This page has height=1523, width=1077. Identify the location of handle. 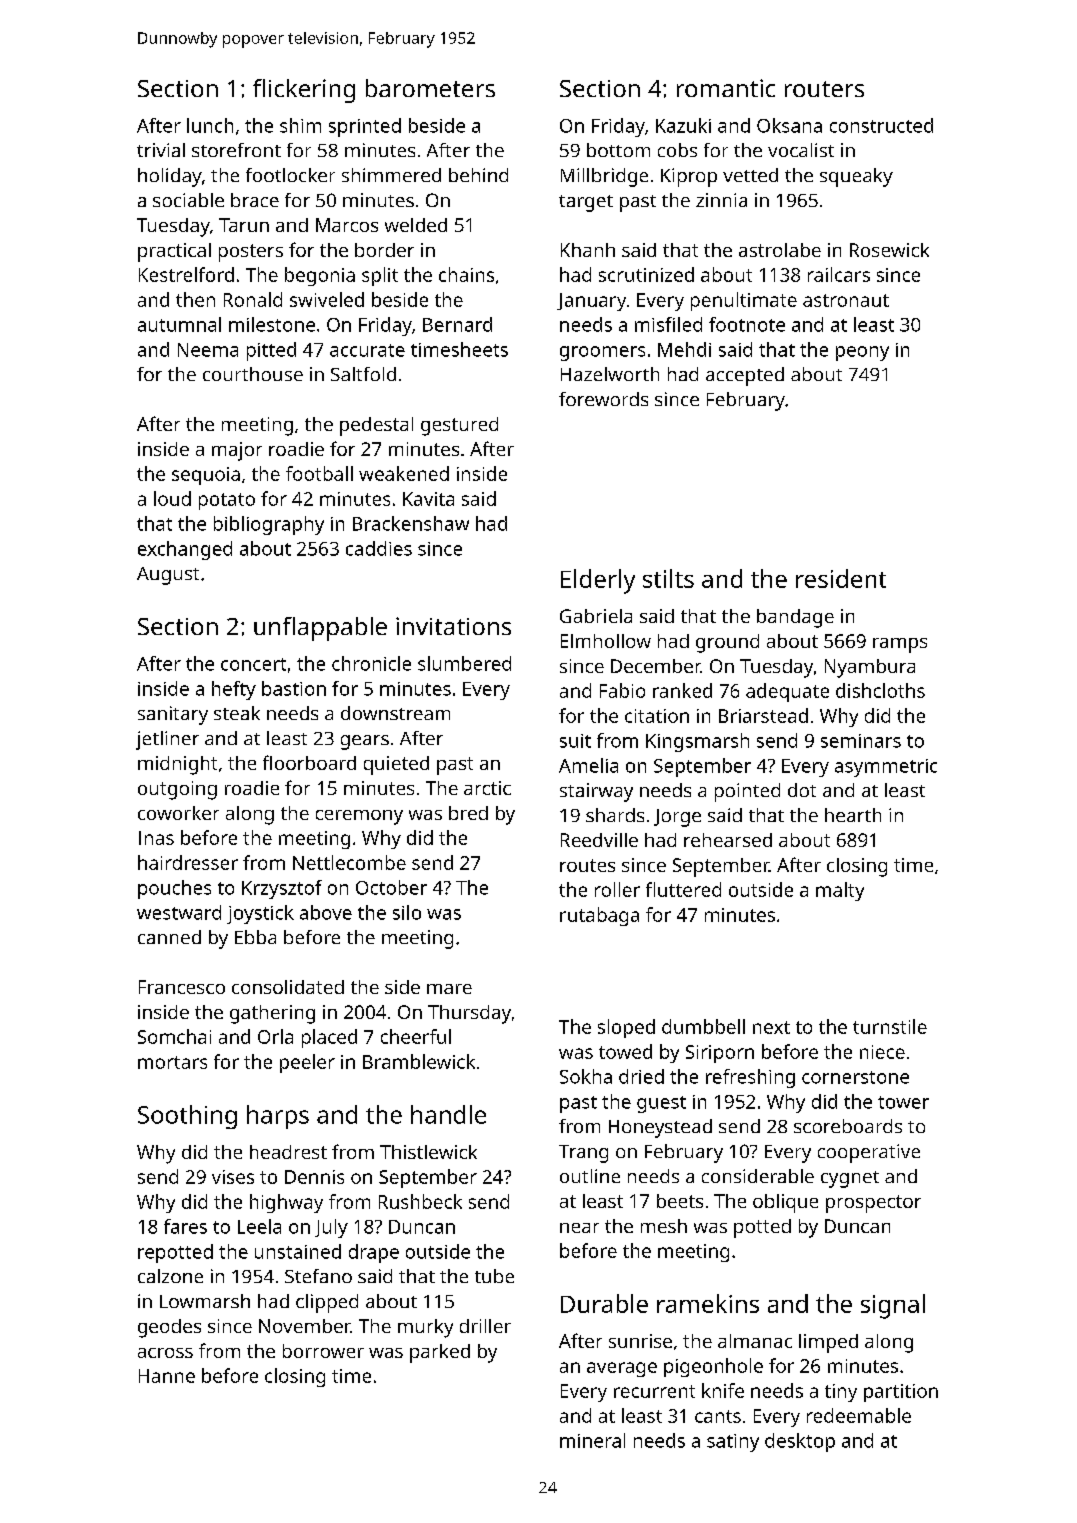
(448, 1114).
